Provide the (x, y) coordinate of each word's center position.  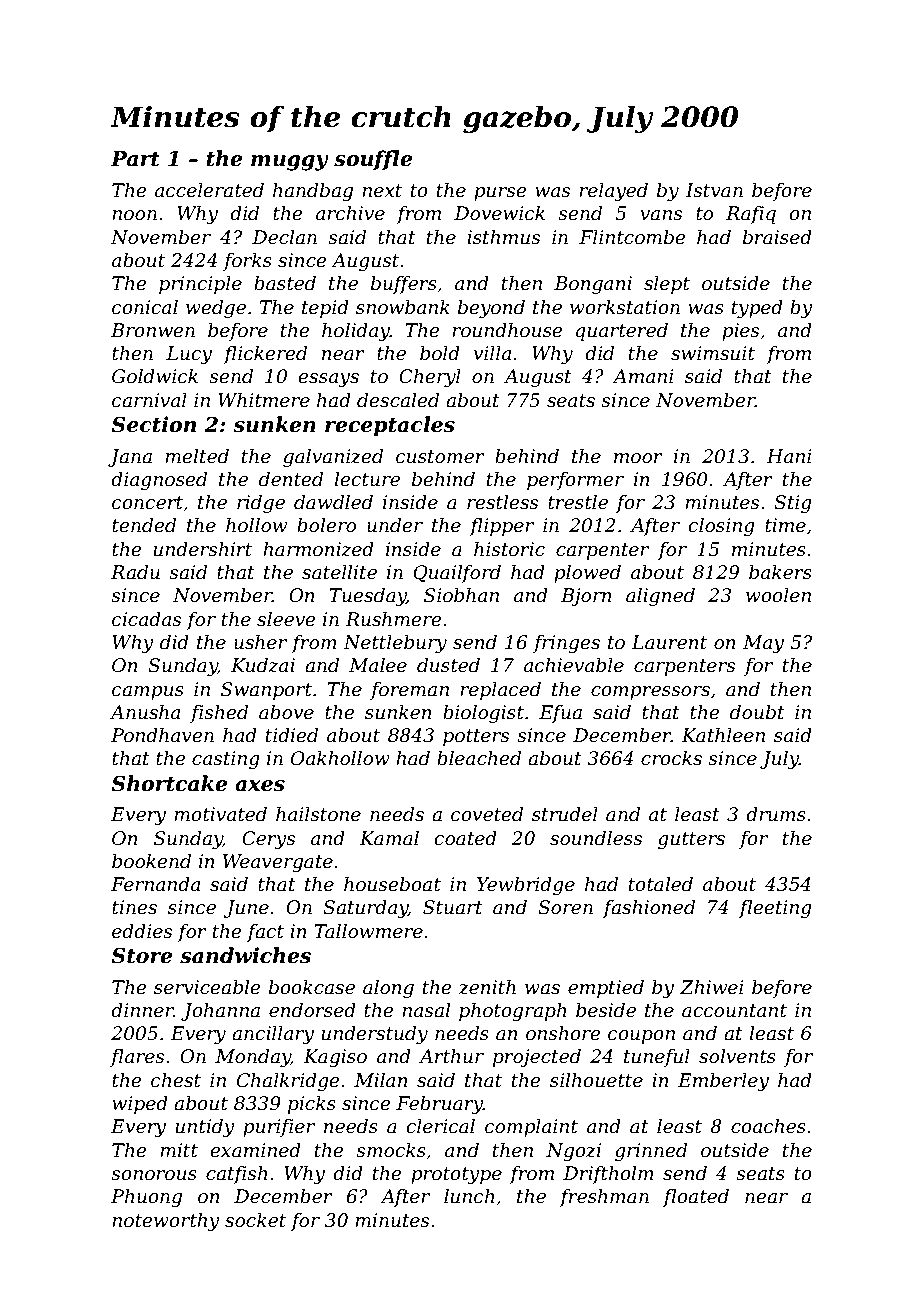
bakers (780, 572)
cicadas (146, 619)
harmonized (318, 549)
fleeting (775, 909)
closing (721, 527)
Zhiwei (712, 987)
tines (134, 907)
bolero (326, 525)
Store (141, 956)
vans (661, 215)
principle (200, 285)
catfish (237, 1175)
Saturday (365, 909)
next (382, 191)
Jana (130, 458)
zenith (487, 987)
